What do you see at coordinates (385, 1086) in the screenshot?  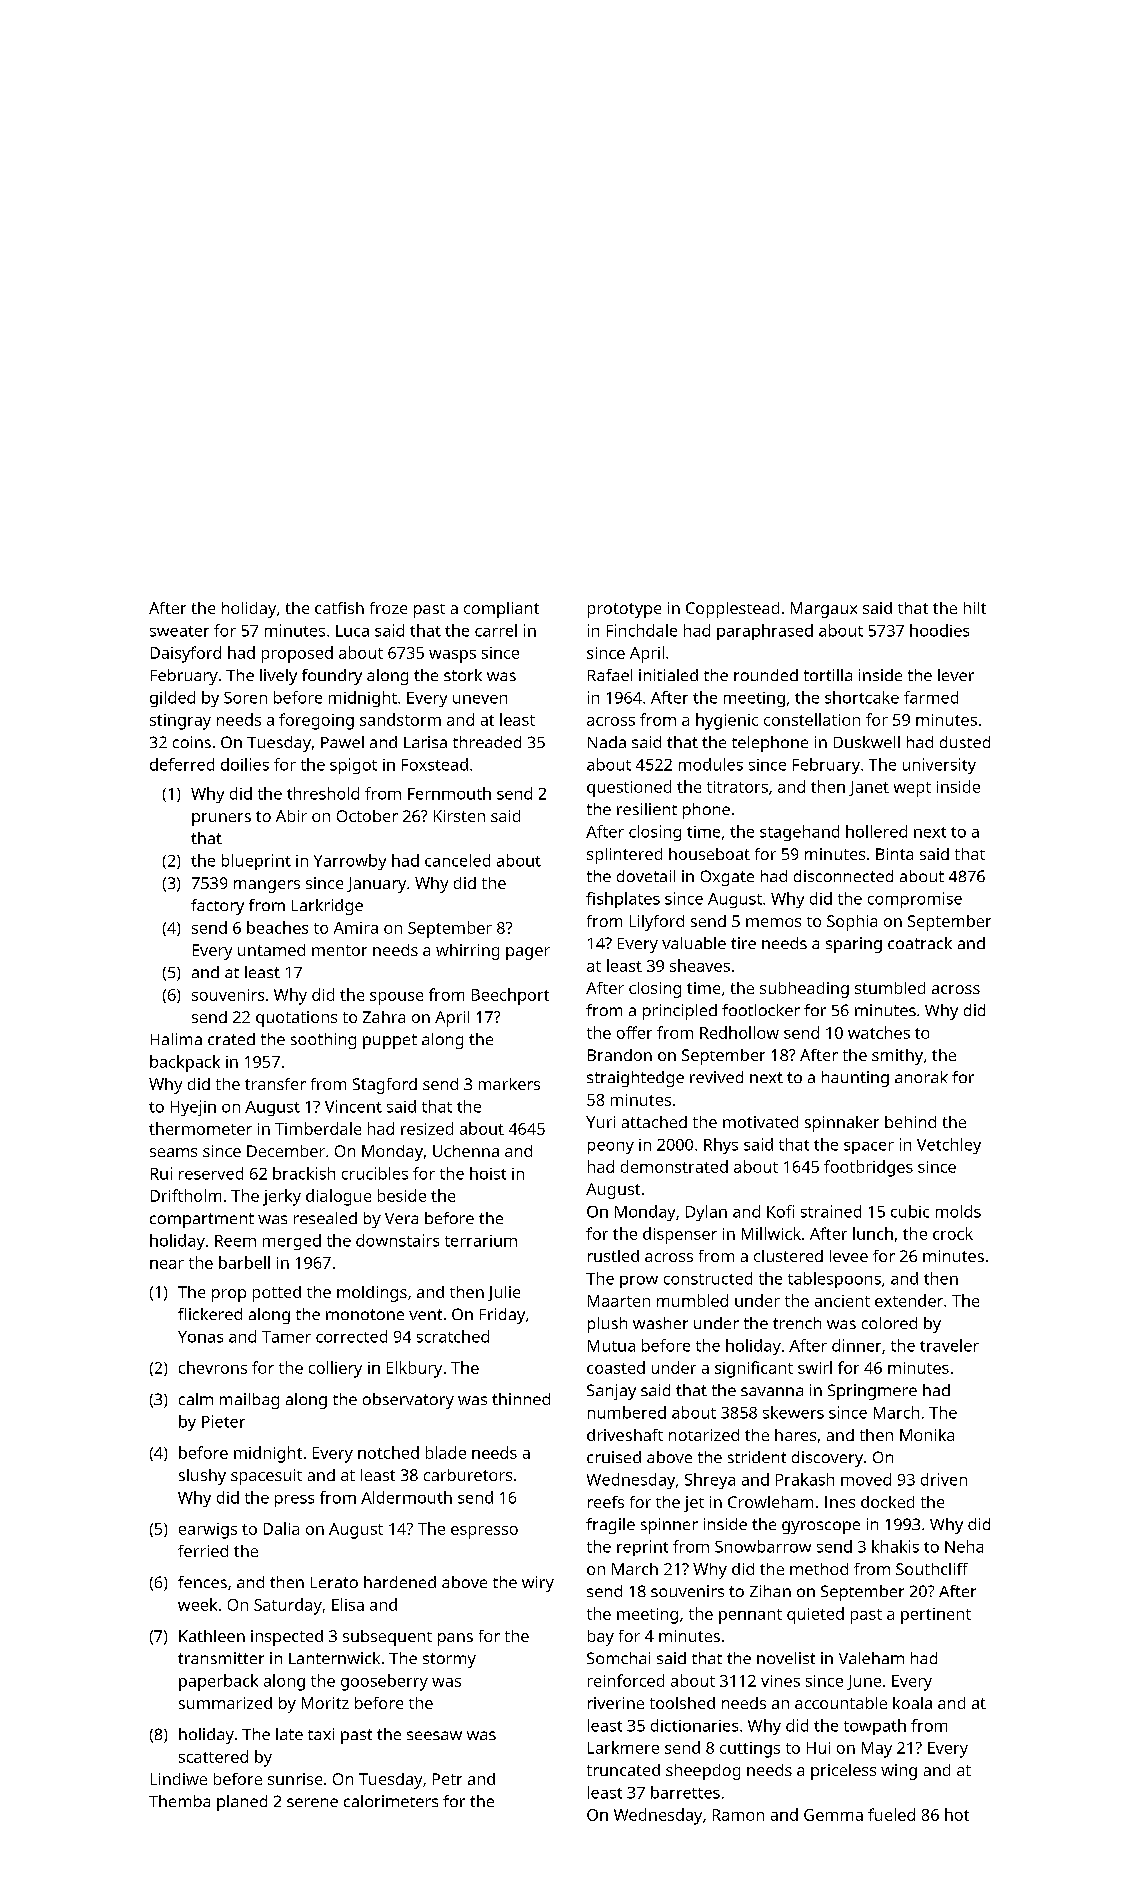 I see `Stagford` at bounding box center [385, 1086].
